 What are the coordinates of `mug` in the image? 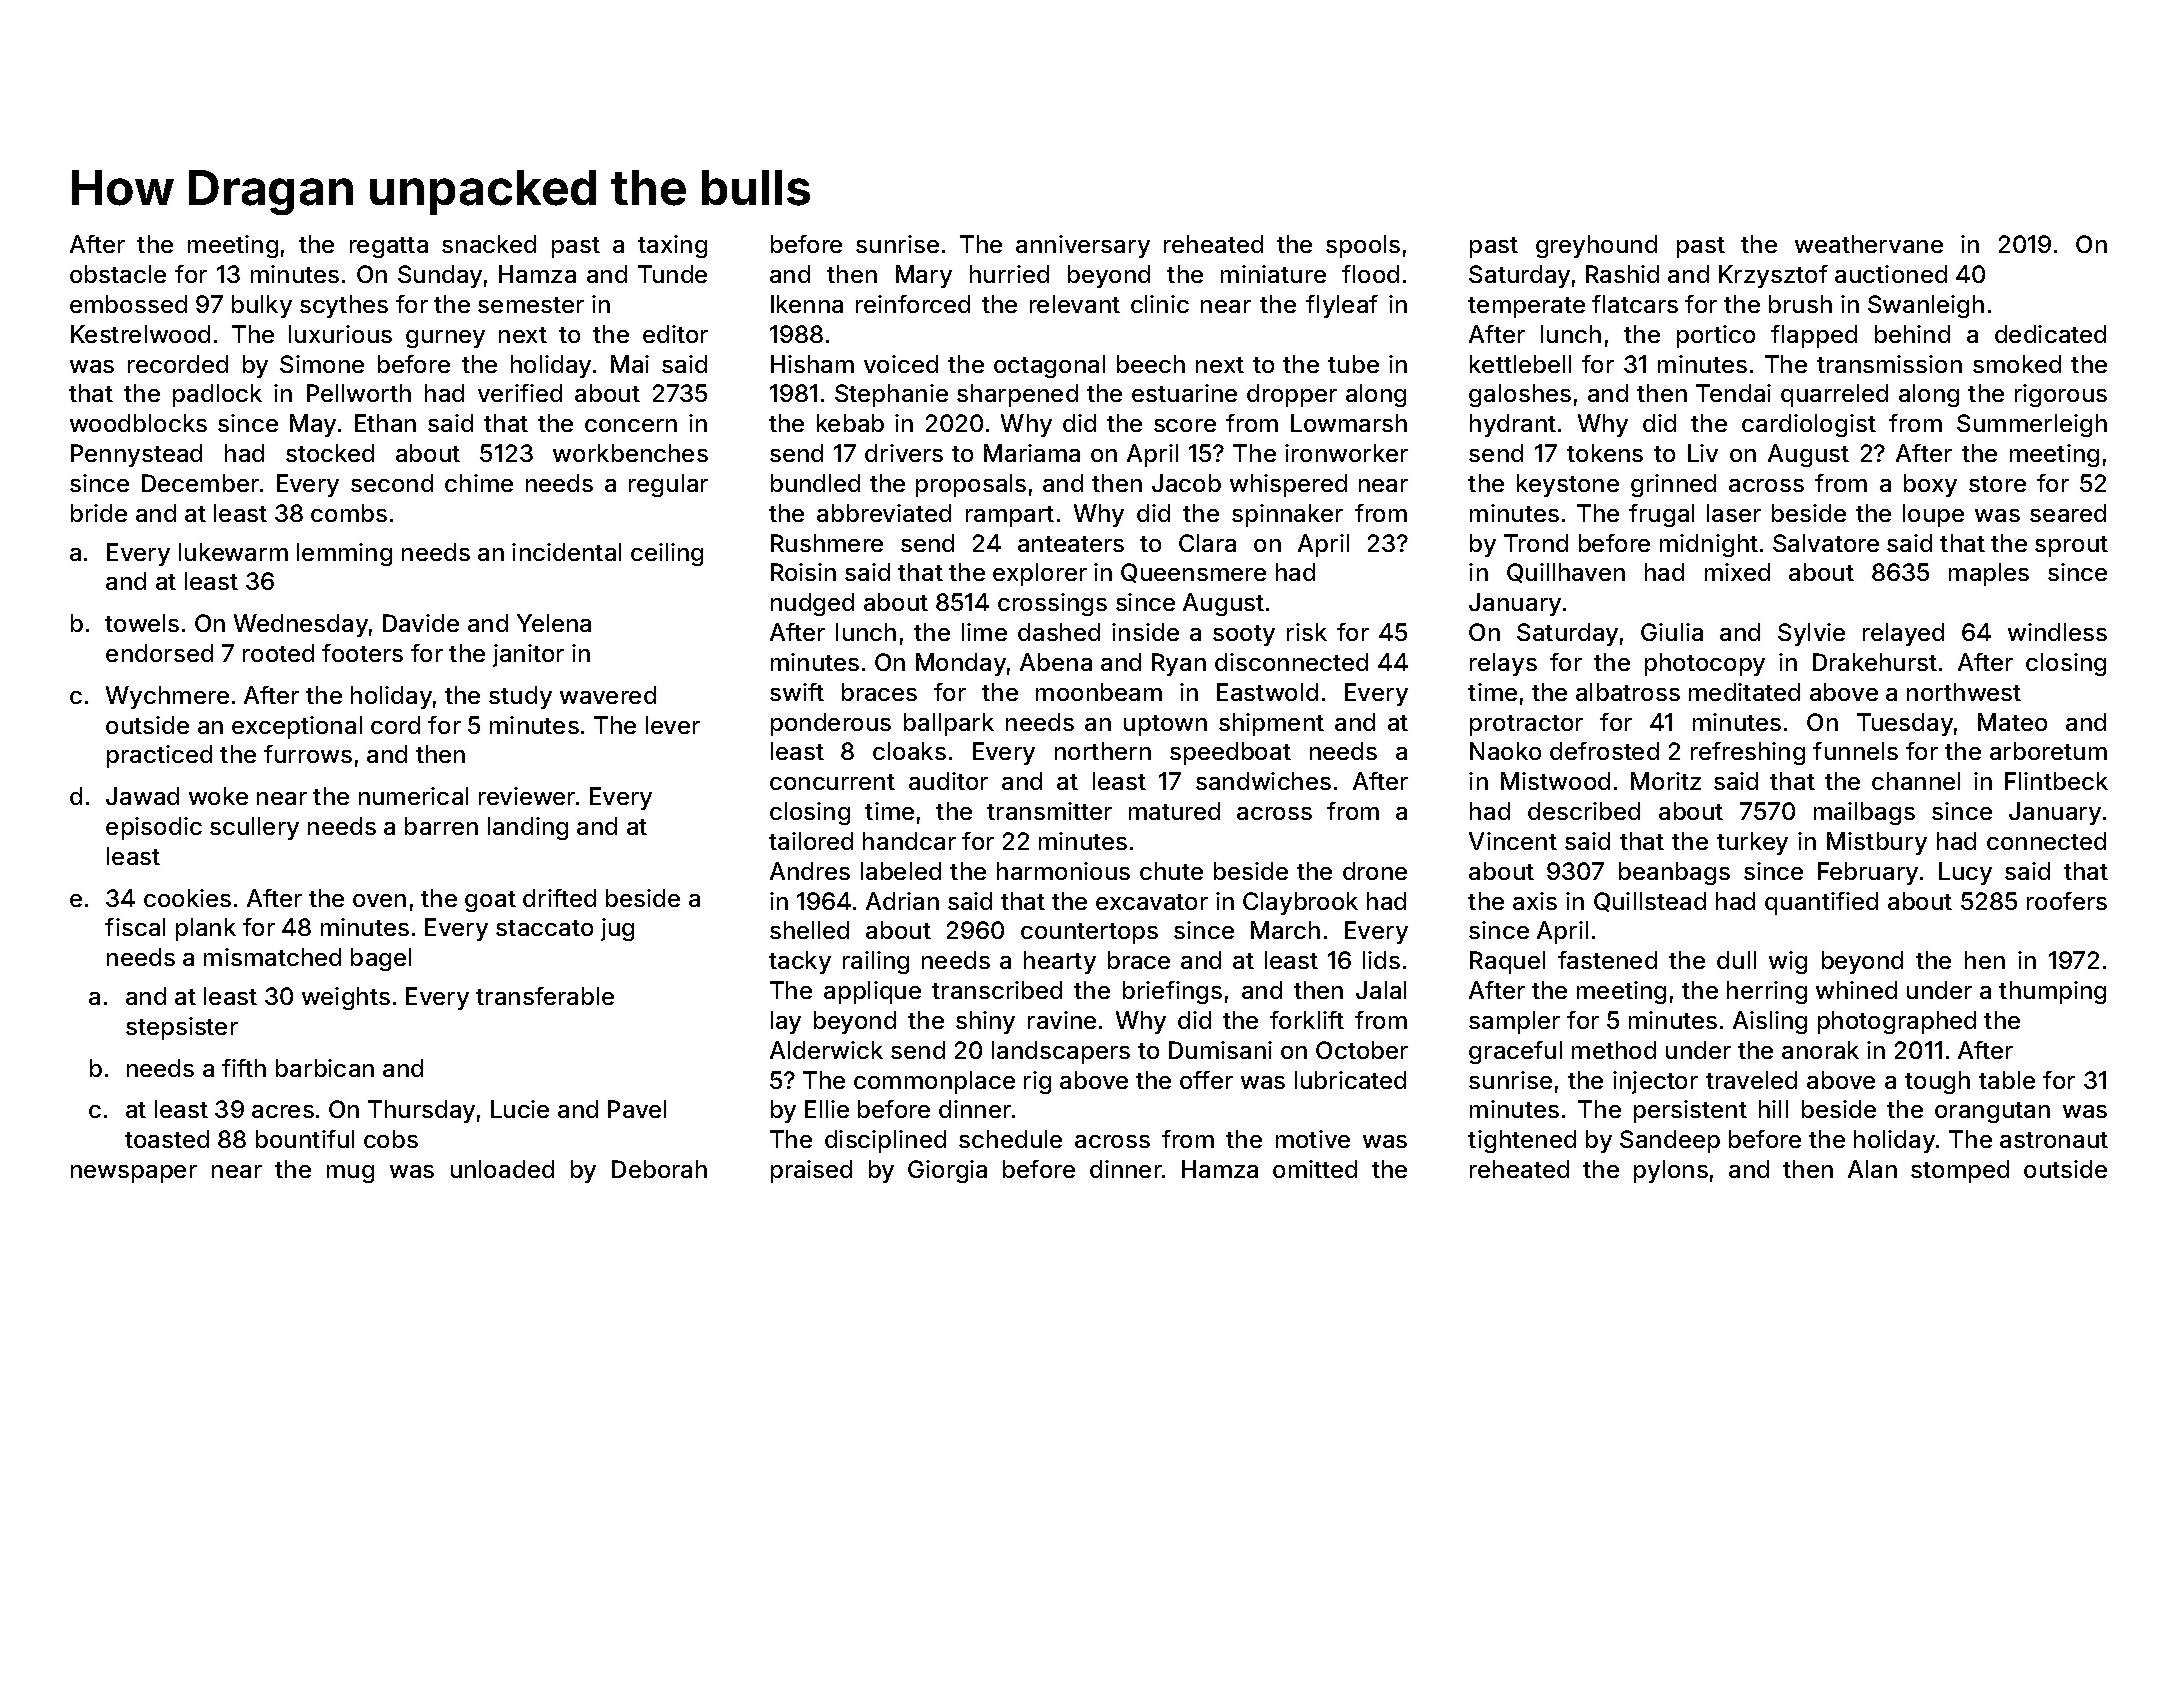 It's located at (350, 1174).
